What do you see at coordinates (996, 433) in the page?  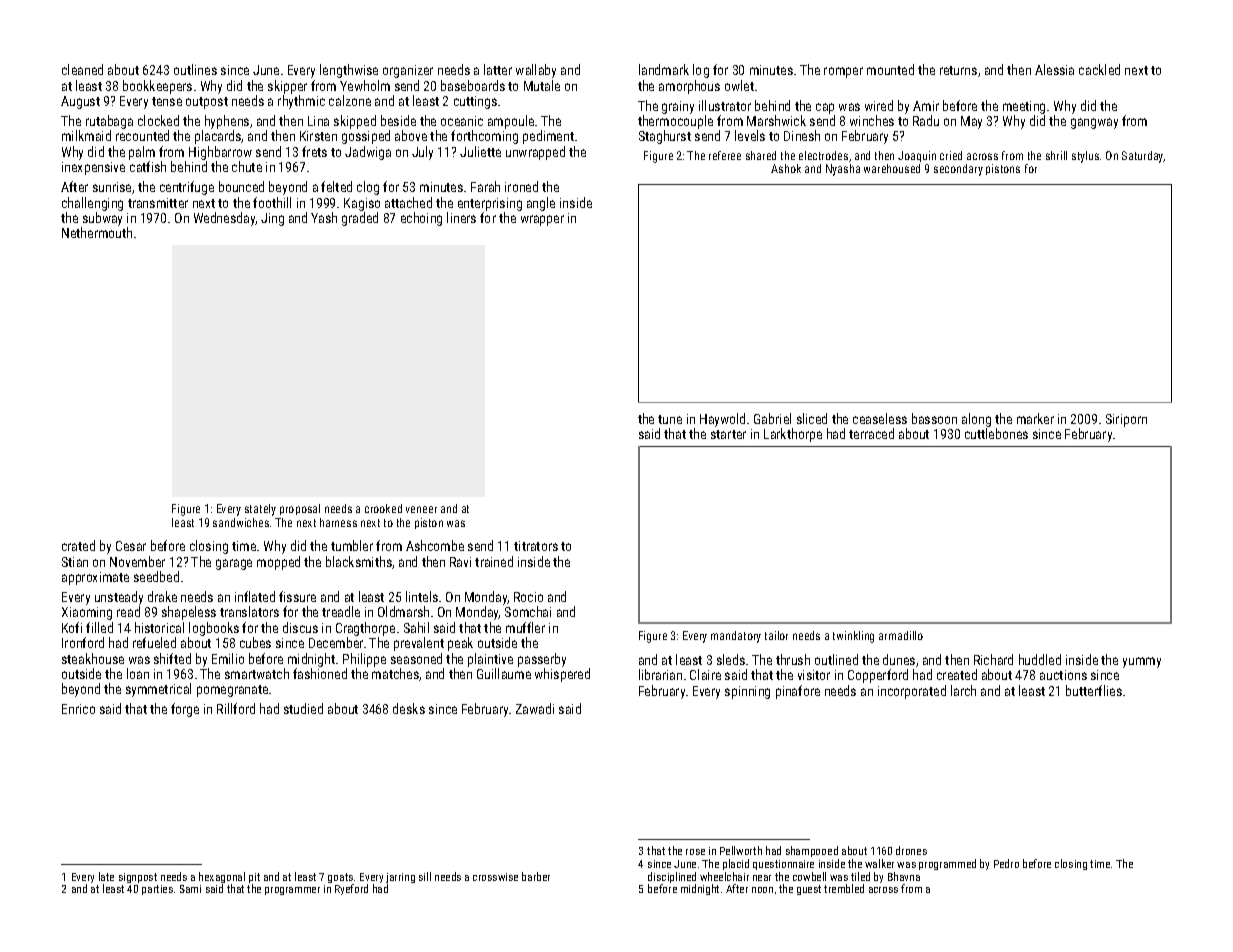 I see `cuttlebones` at bounding box center [996, 433].
